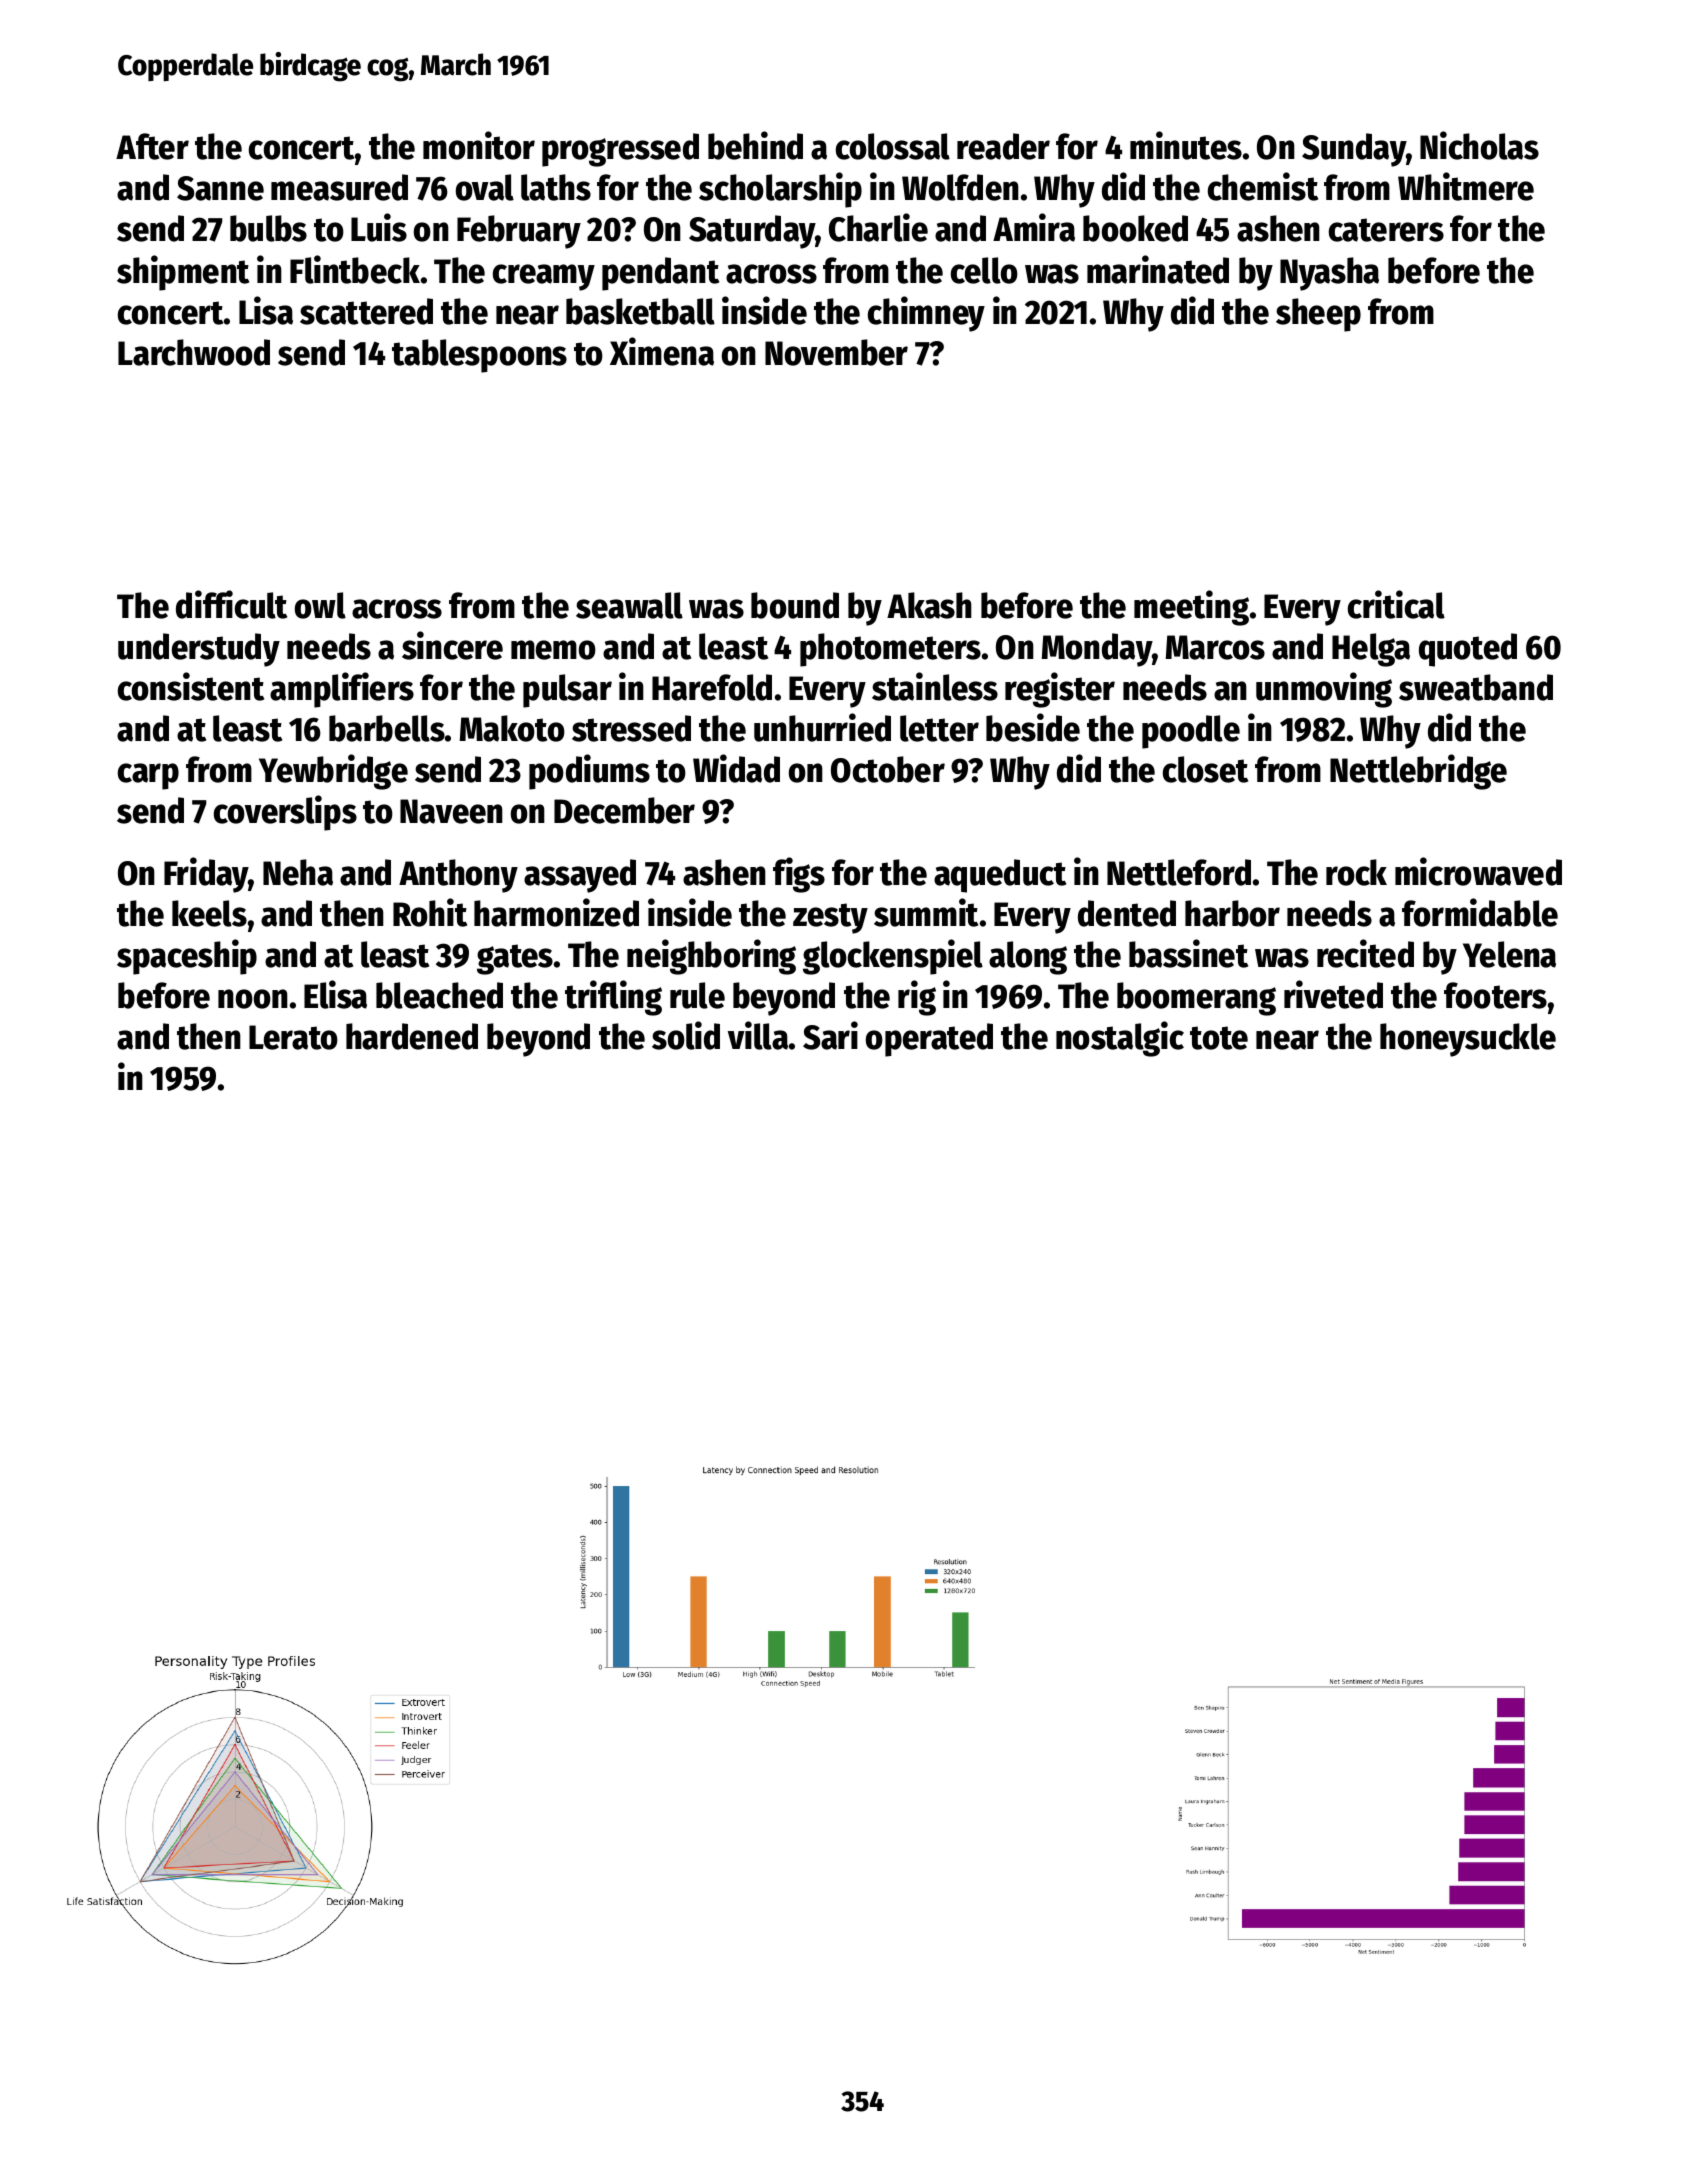 This image has width=1683, height=2178. Describe the element at coordinates (1318, 315) in the image. I see `sheep` at that location.
